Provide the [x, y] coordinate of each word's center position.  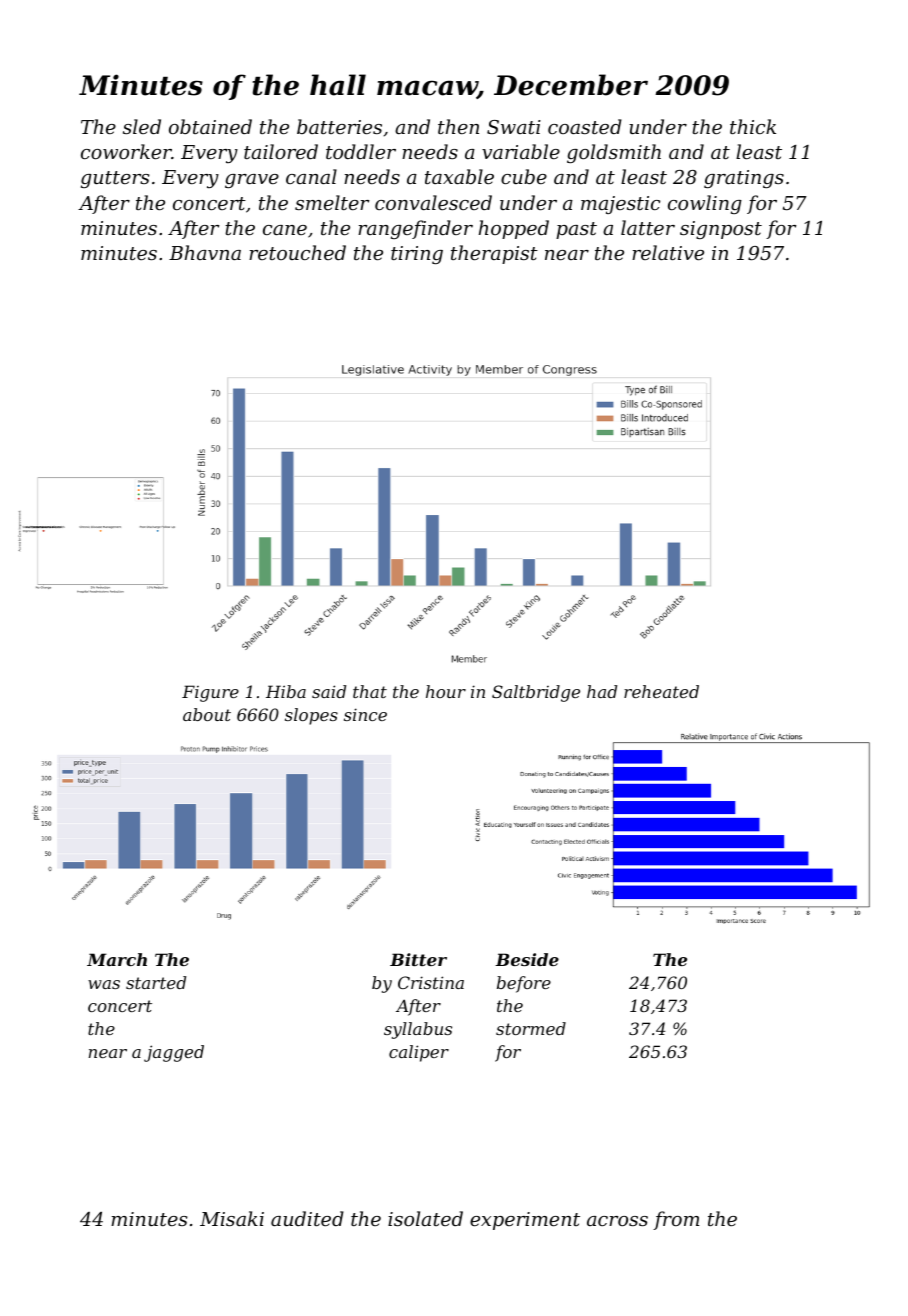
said [329, 691]
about [207, 714]
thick [753, 126]
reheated [661, 691]
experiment [525, 1221]
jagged [174, 1053]
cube [524, 176]
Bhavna [205, 252]
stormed [531, 1028]
